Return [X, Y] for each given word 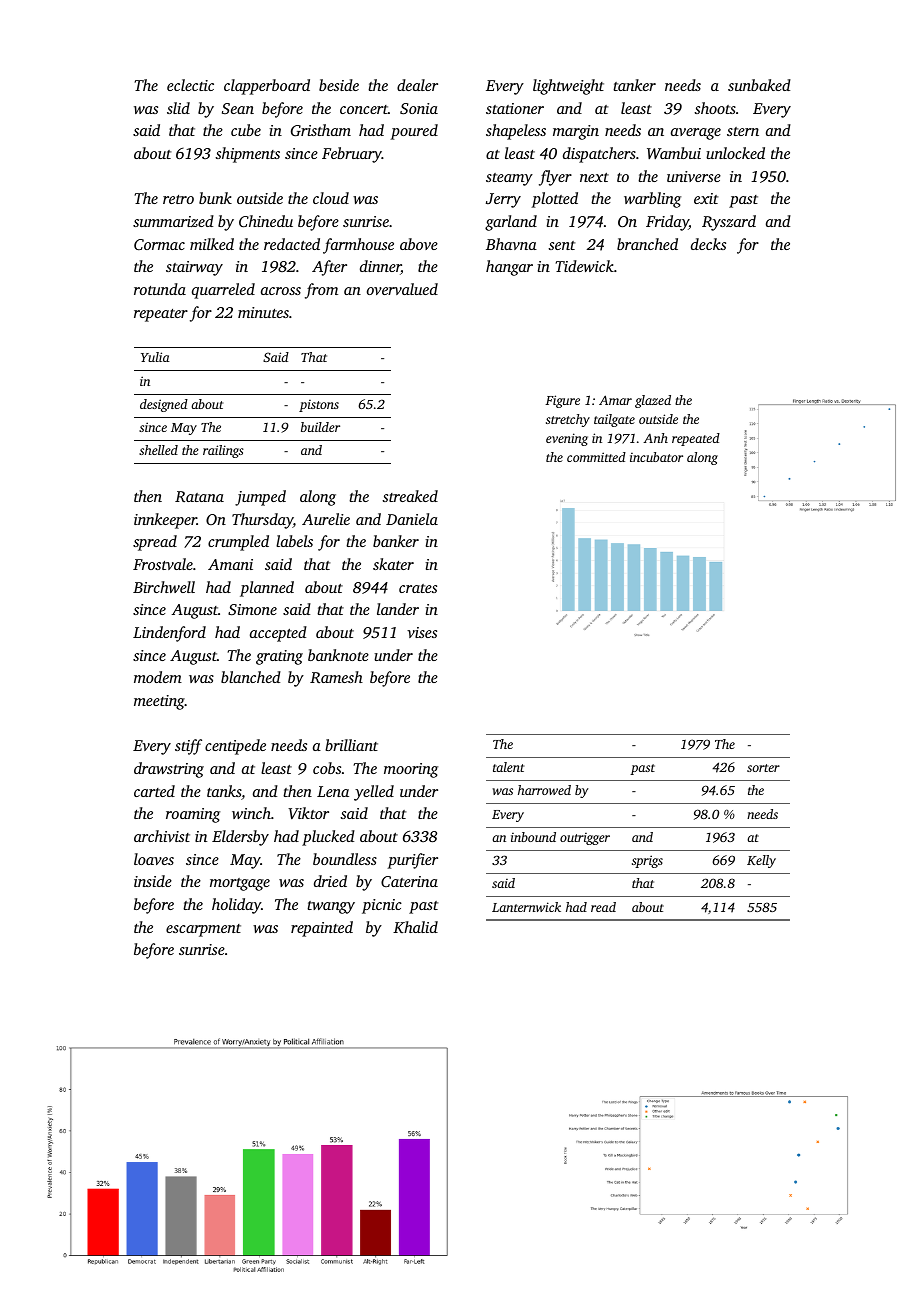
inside [153, 881]
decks [708, 244]
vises [422, 632]
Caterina [409, 881]
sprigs [647, 861]
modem [158, 677]
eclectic [190, 85]
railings [223, 451]
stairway [194, 268]
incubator [656, 457]
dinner [380, 267]
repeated [696, 439]
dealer [417, 85]
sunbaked [759, 85]
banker [396, 541]
